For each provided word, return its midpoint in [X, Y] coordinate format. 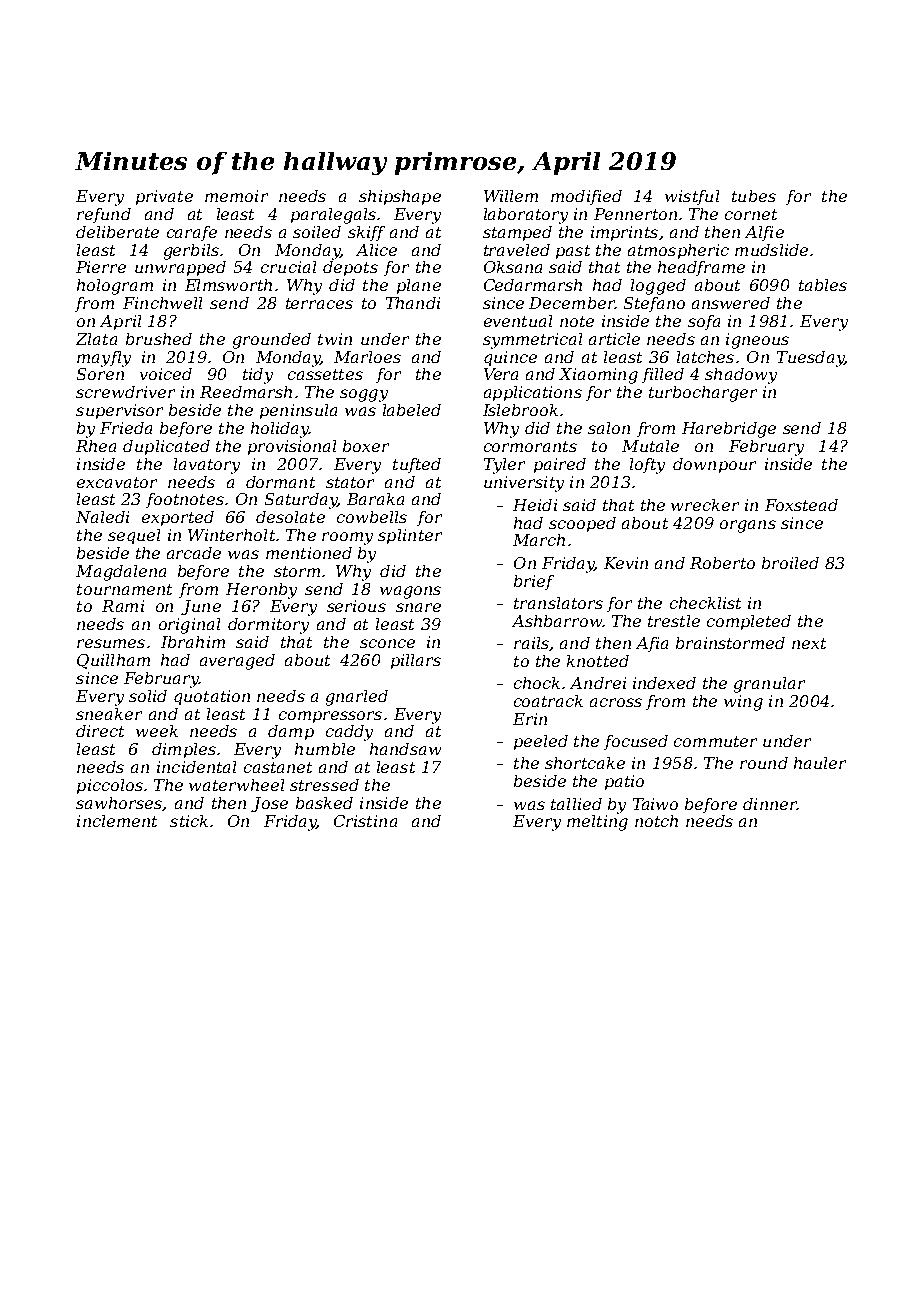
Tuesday [810, 359]
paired [560, 465]
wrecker [705, 505]
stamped [517, 233]
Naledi [102, 517]
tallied [576, 804]
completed [749, 622]
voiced [166, 374]
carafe [192, 233]
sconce [387, 643]
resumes [111, 643]
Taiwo [655, 804]
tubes [754, 196]
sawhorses [119, 803]
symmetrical [532, 341]
